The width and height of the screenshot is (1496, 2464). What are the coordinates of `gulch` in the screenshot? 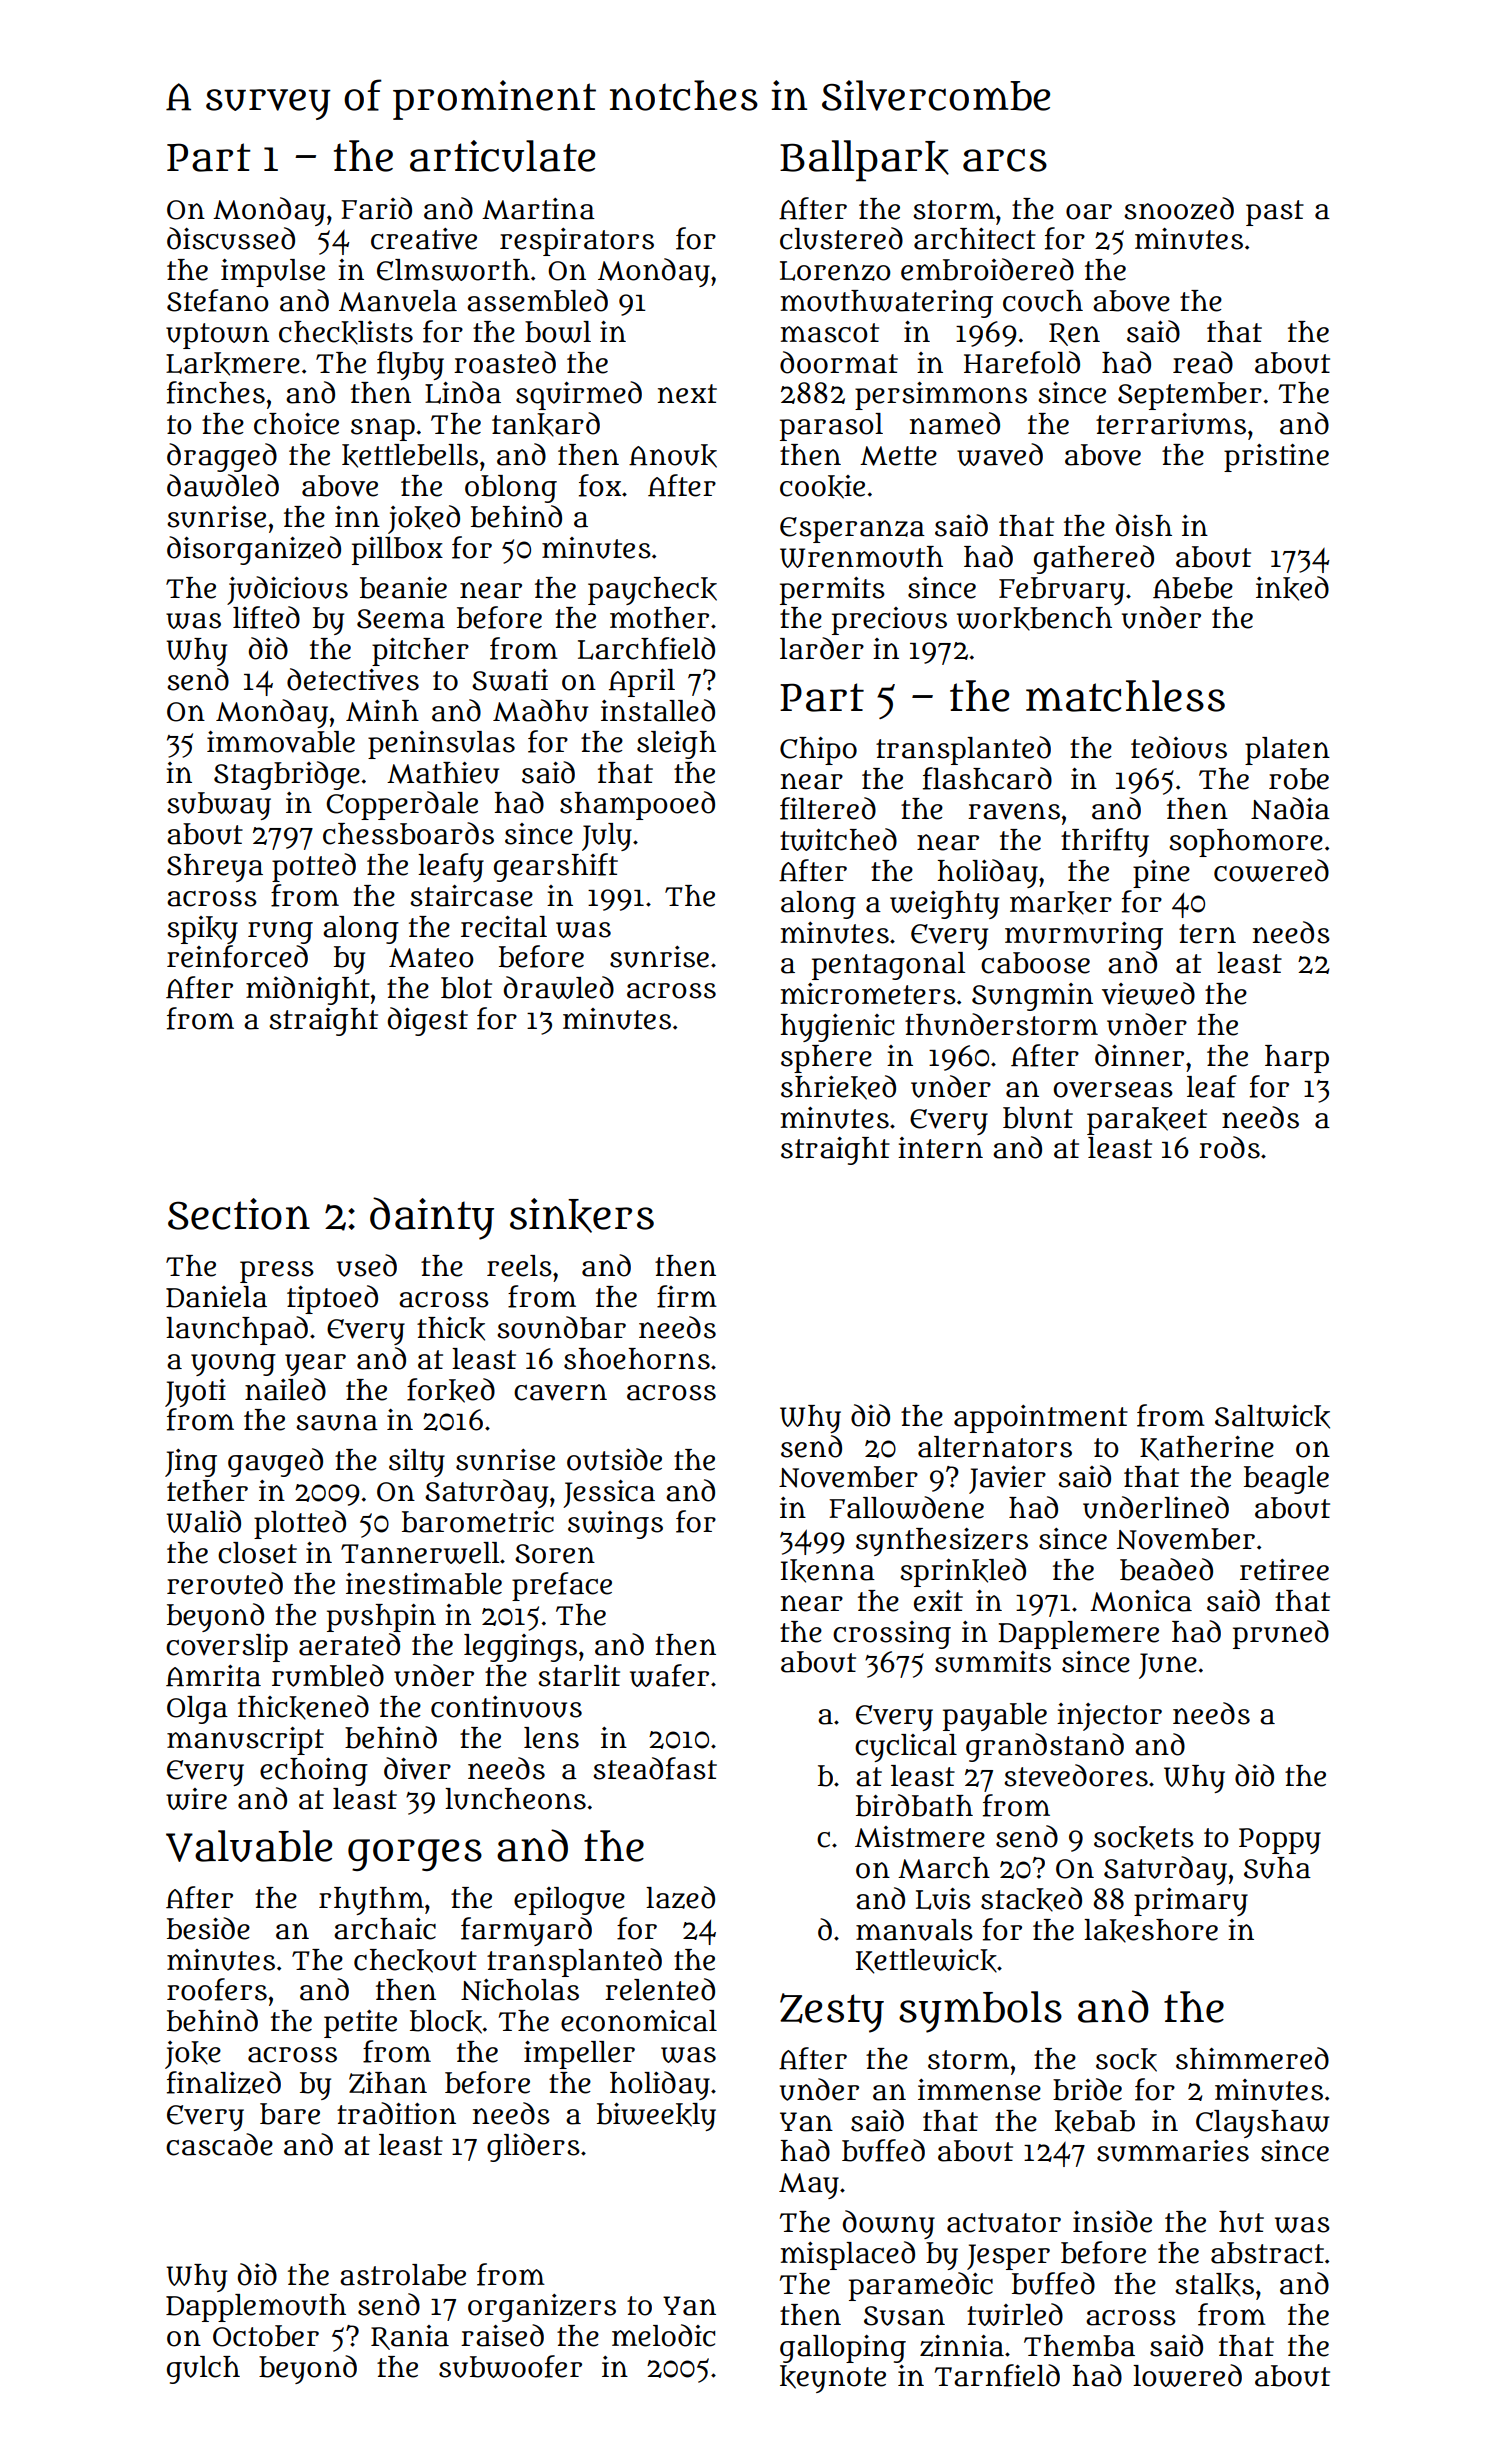 It's located at (203, 2370).
